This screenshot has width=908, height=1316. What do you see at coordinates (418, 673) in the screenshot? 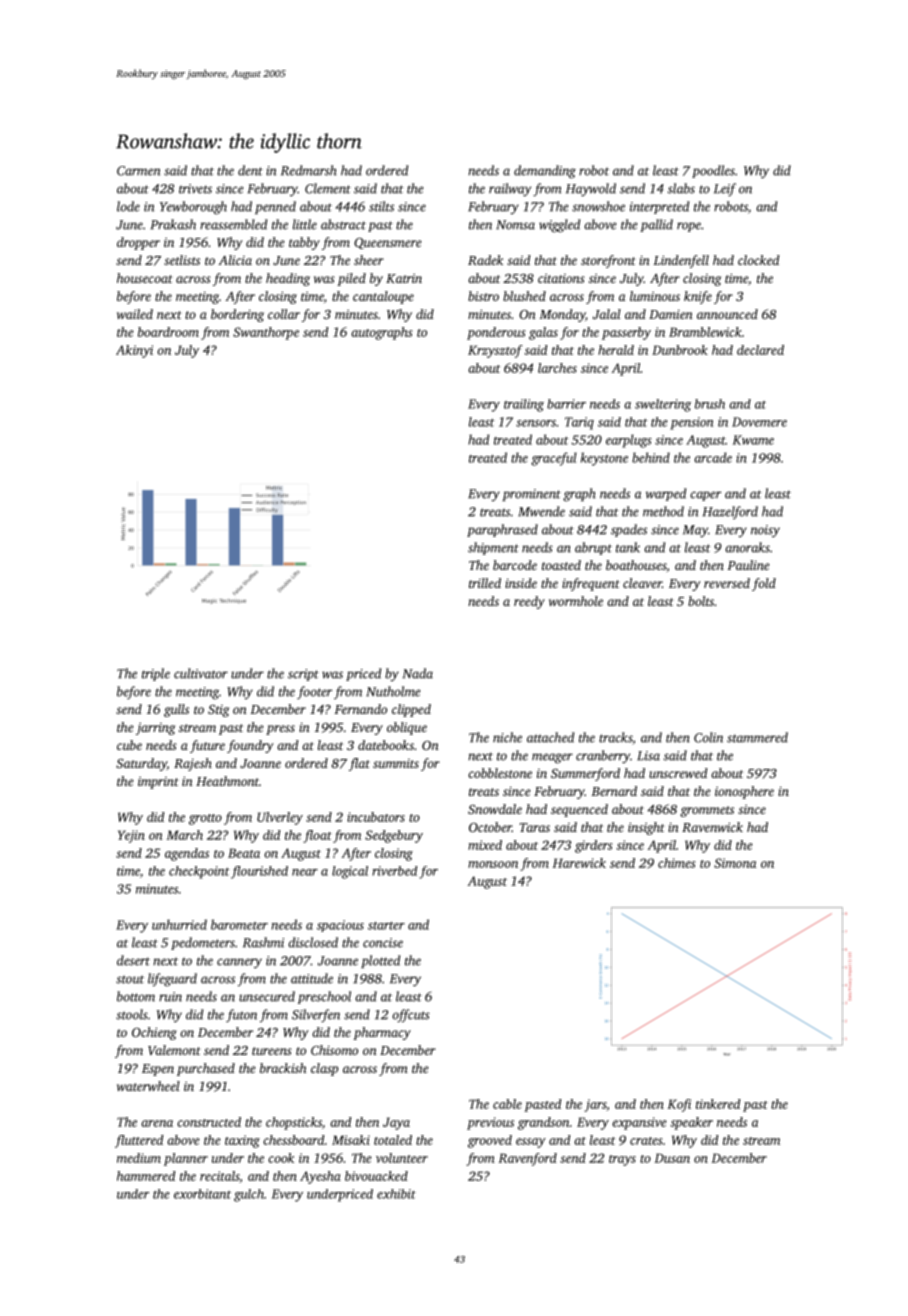
I see `Nada` at bounding box center [418, 673].
